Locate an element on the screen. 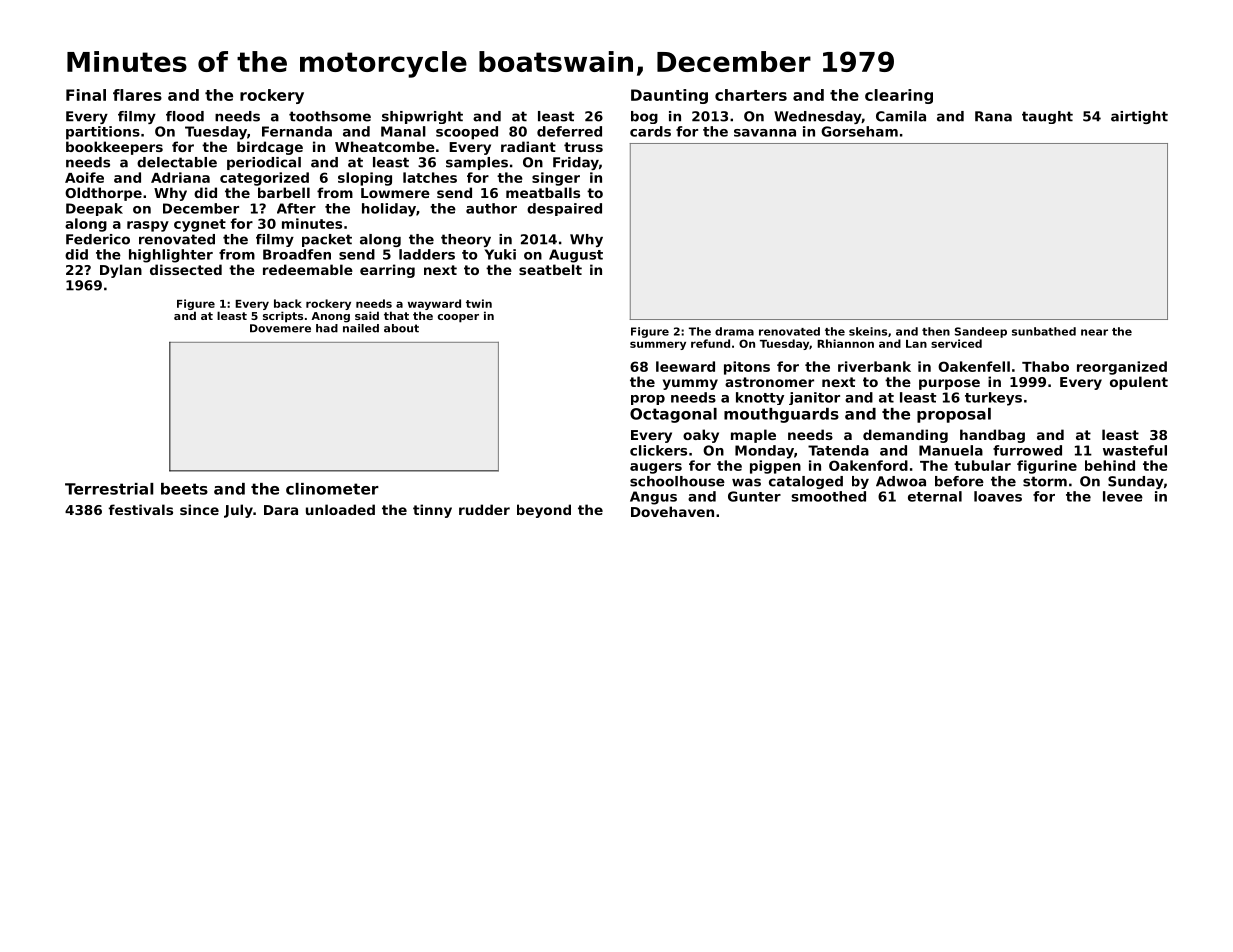 Image resolution: width=1233 pixels, height=952 pixels. Aoife is located at coordinates (84, 177).
